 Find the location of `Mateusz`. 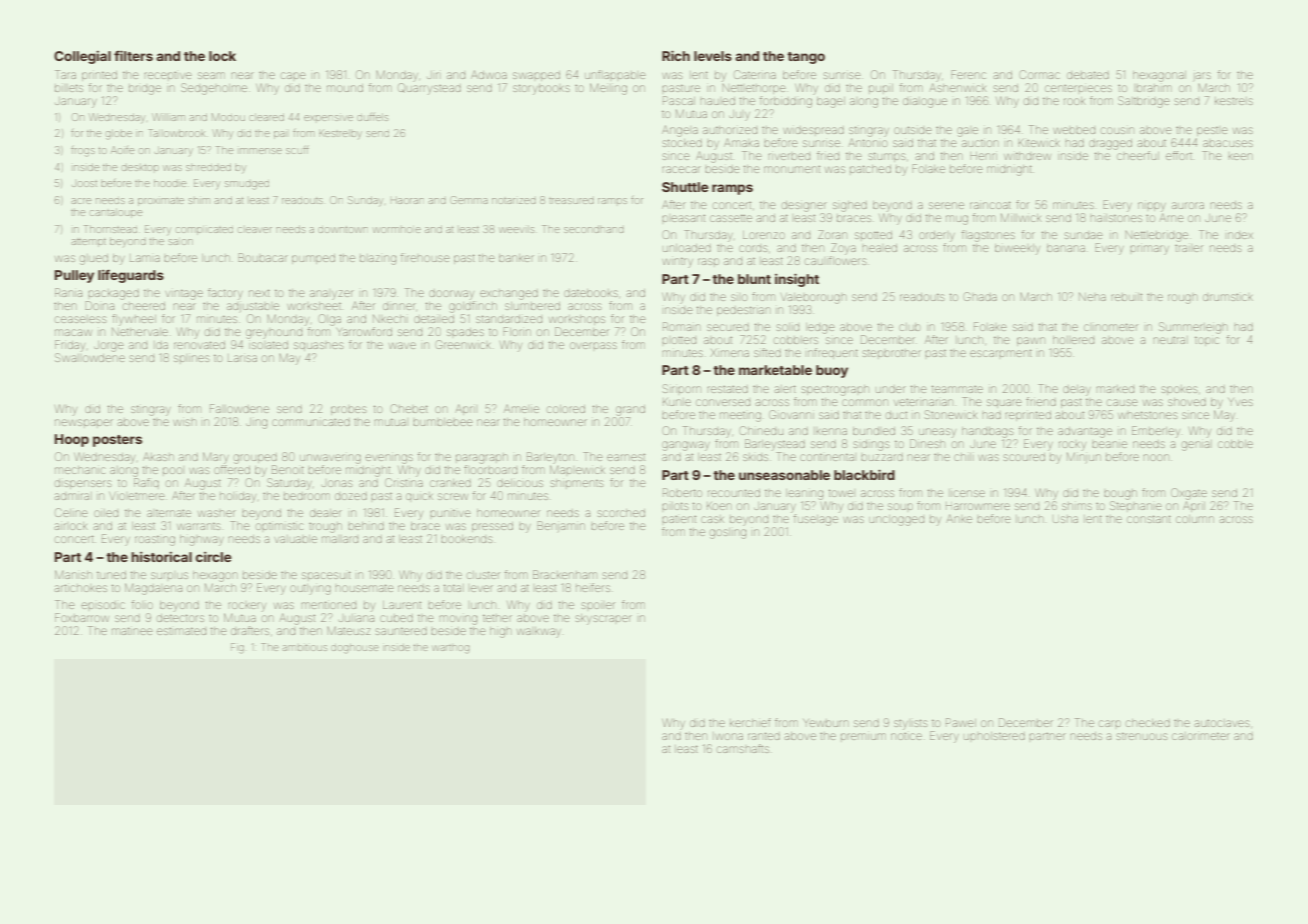

Mateusz is located at coordinates (349, 630).
